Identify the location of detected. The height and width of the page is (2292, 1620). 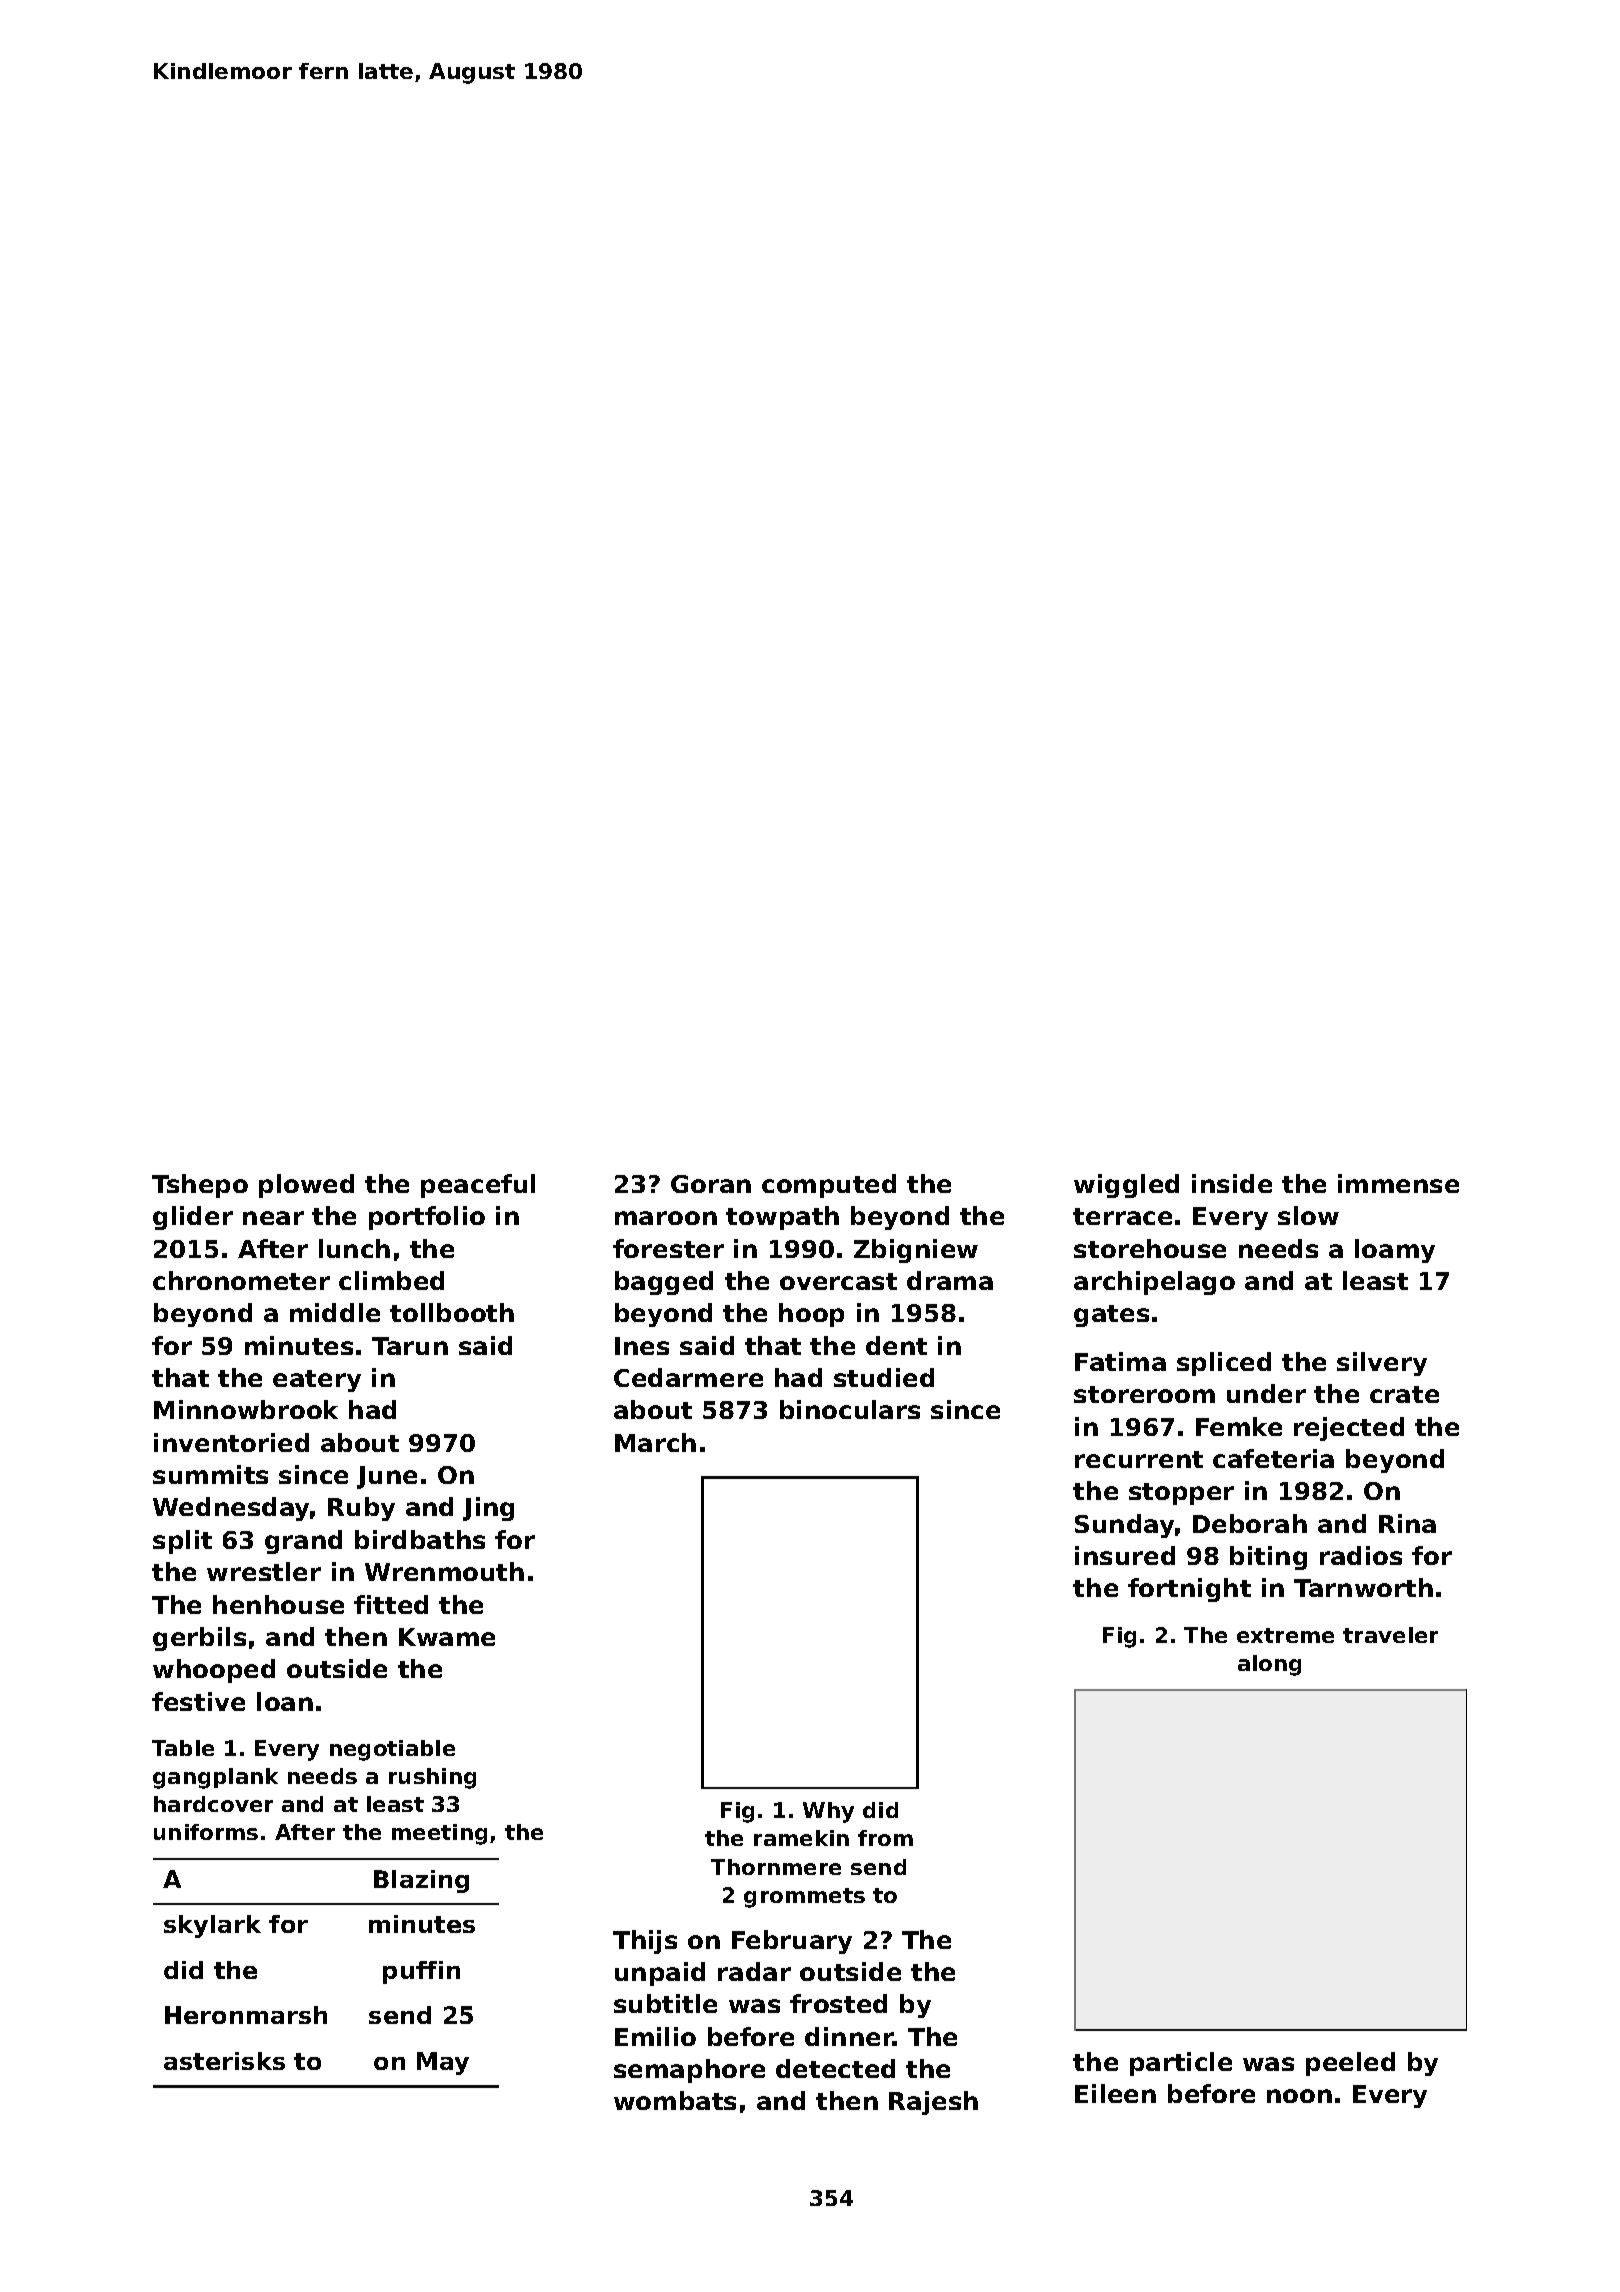
(835, 2068).
